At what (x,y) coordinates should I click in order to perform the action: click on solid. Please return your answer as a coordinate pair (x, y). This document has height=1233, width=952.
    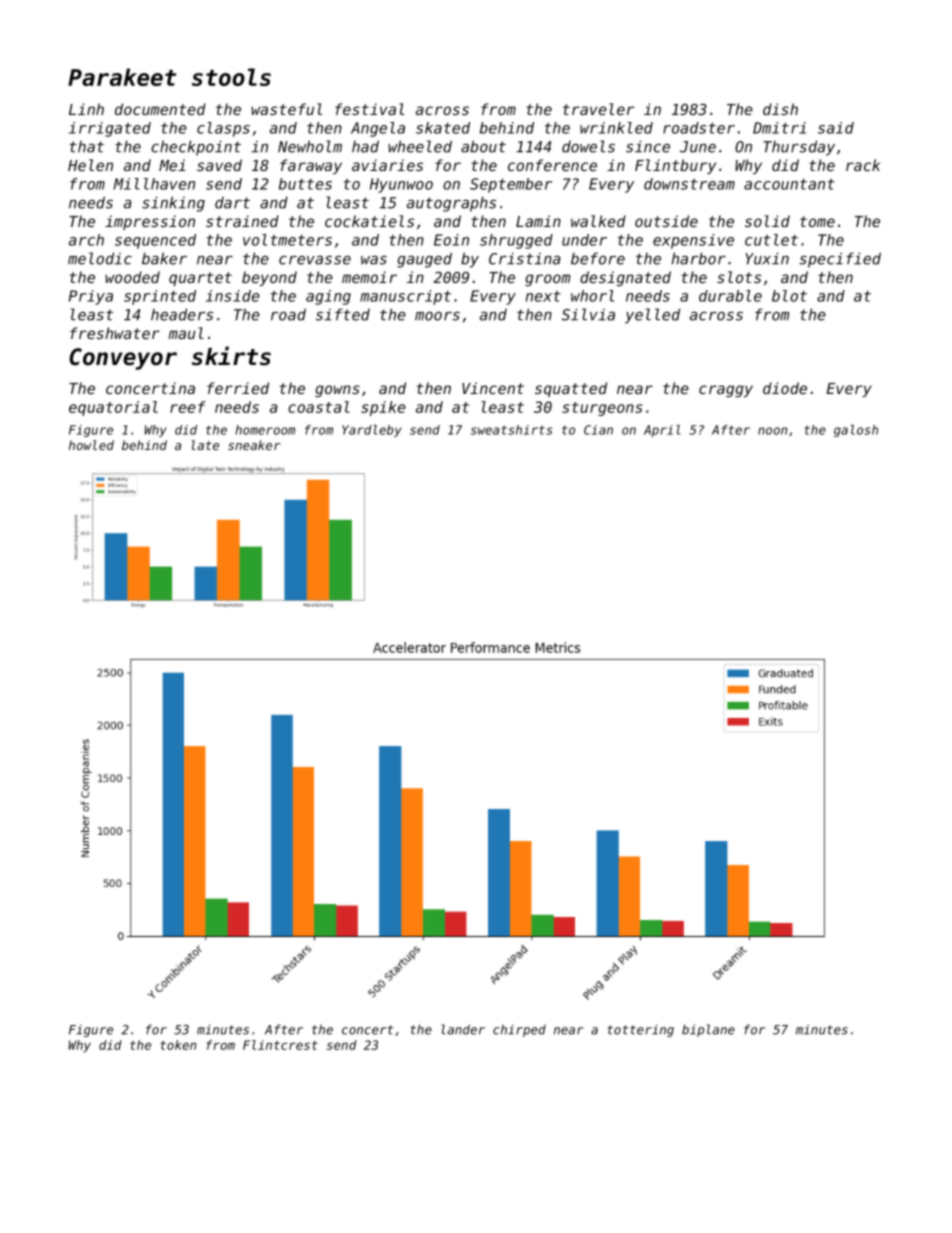
    Looking at the image, I should click on (767, 221).
